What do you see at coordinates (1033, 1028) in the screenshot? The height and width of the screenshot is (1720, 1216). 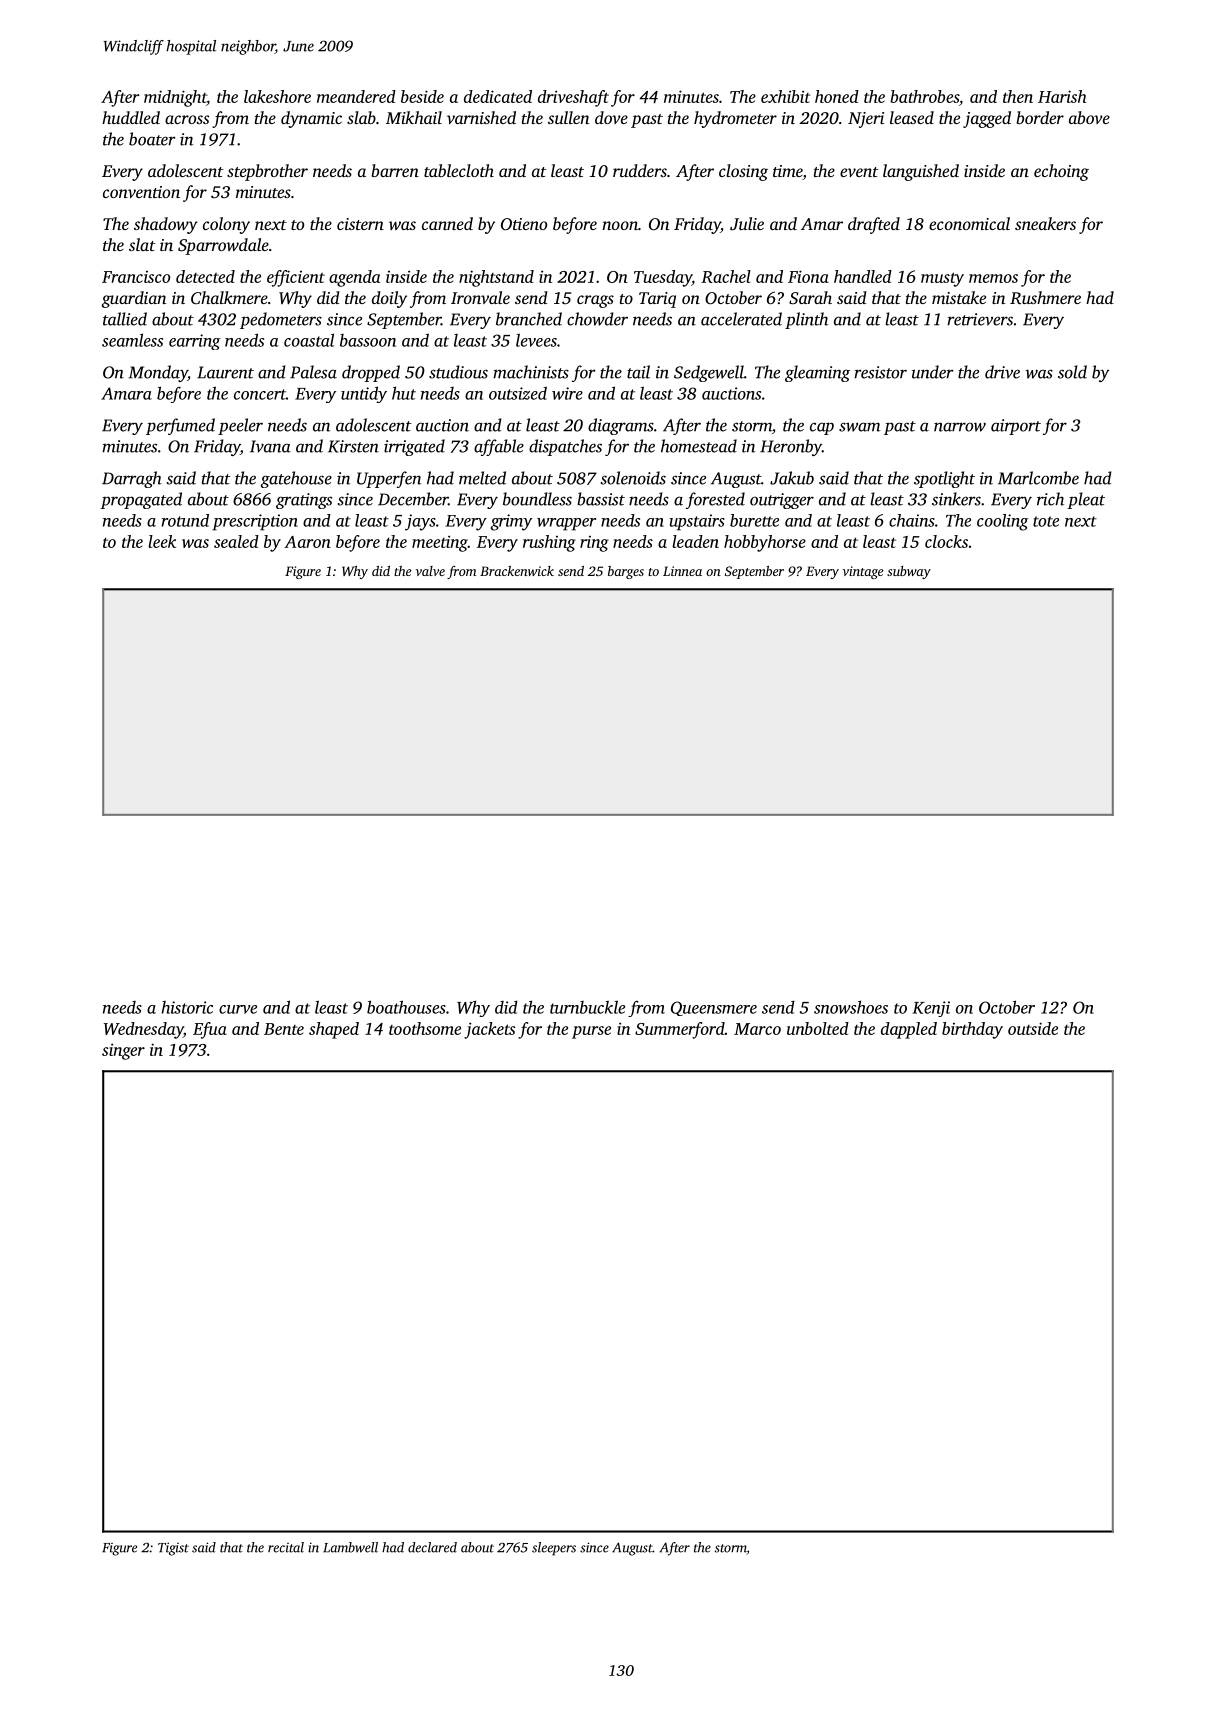 I see `outside` at bounding box center [1033, 1028].
